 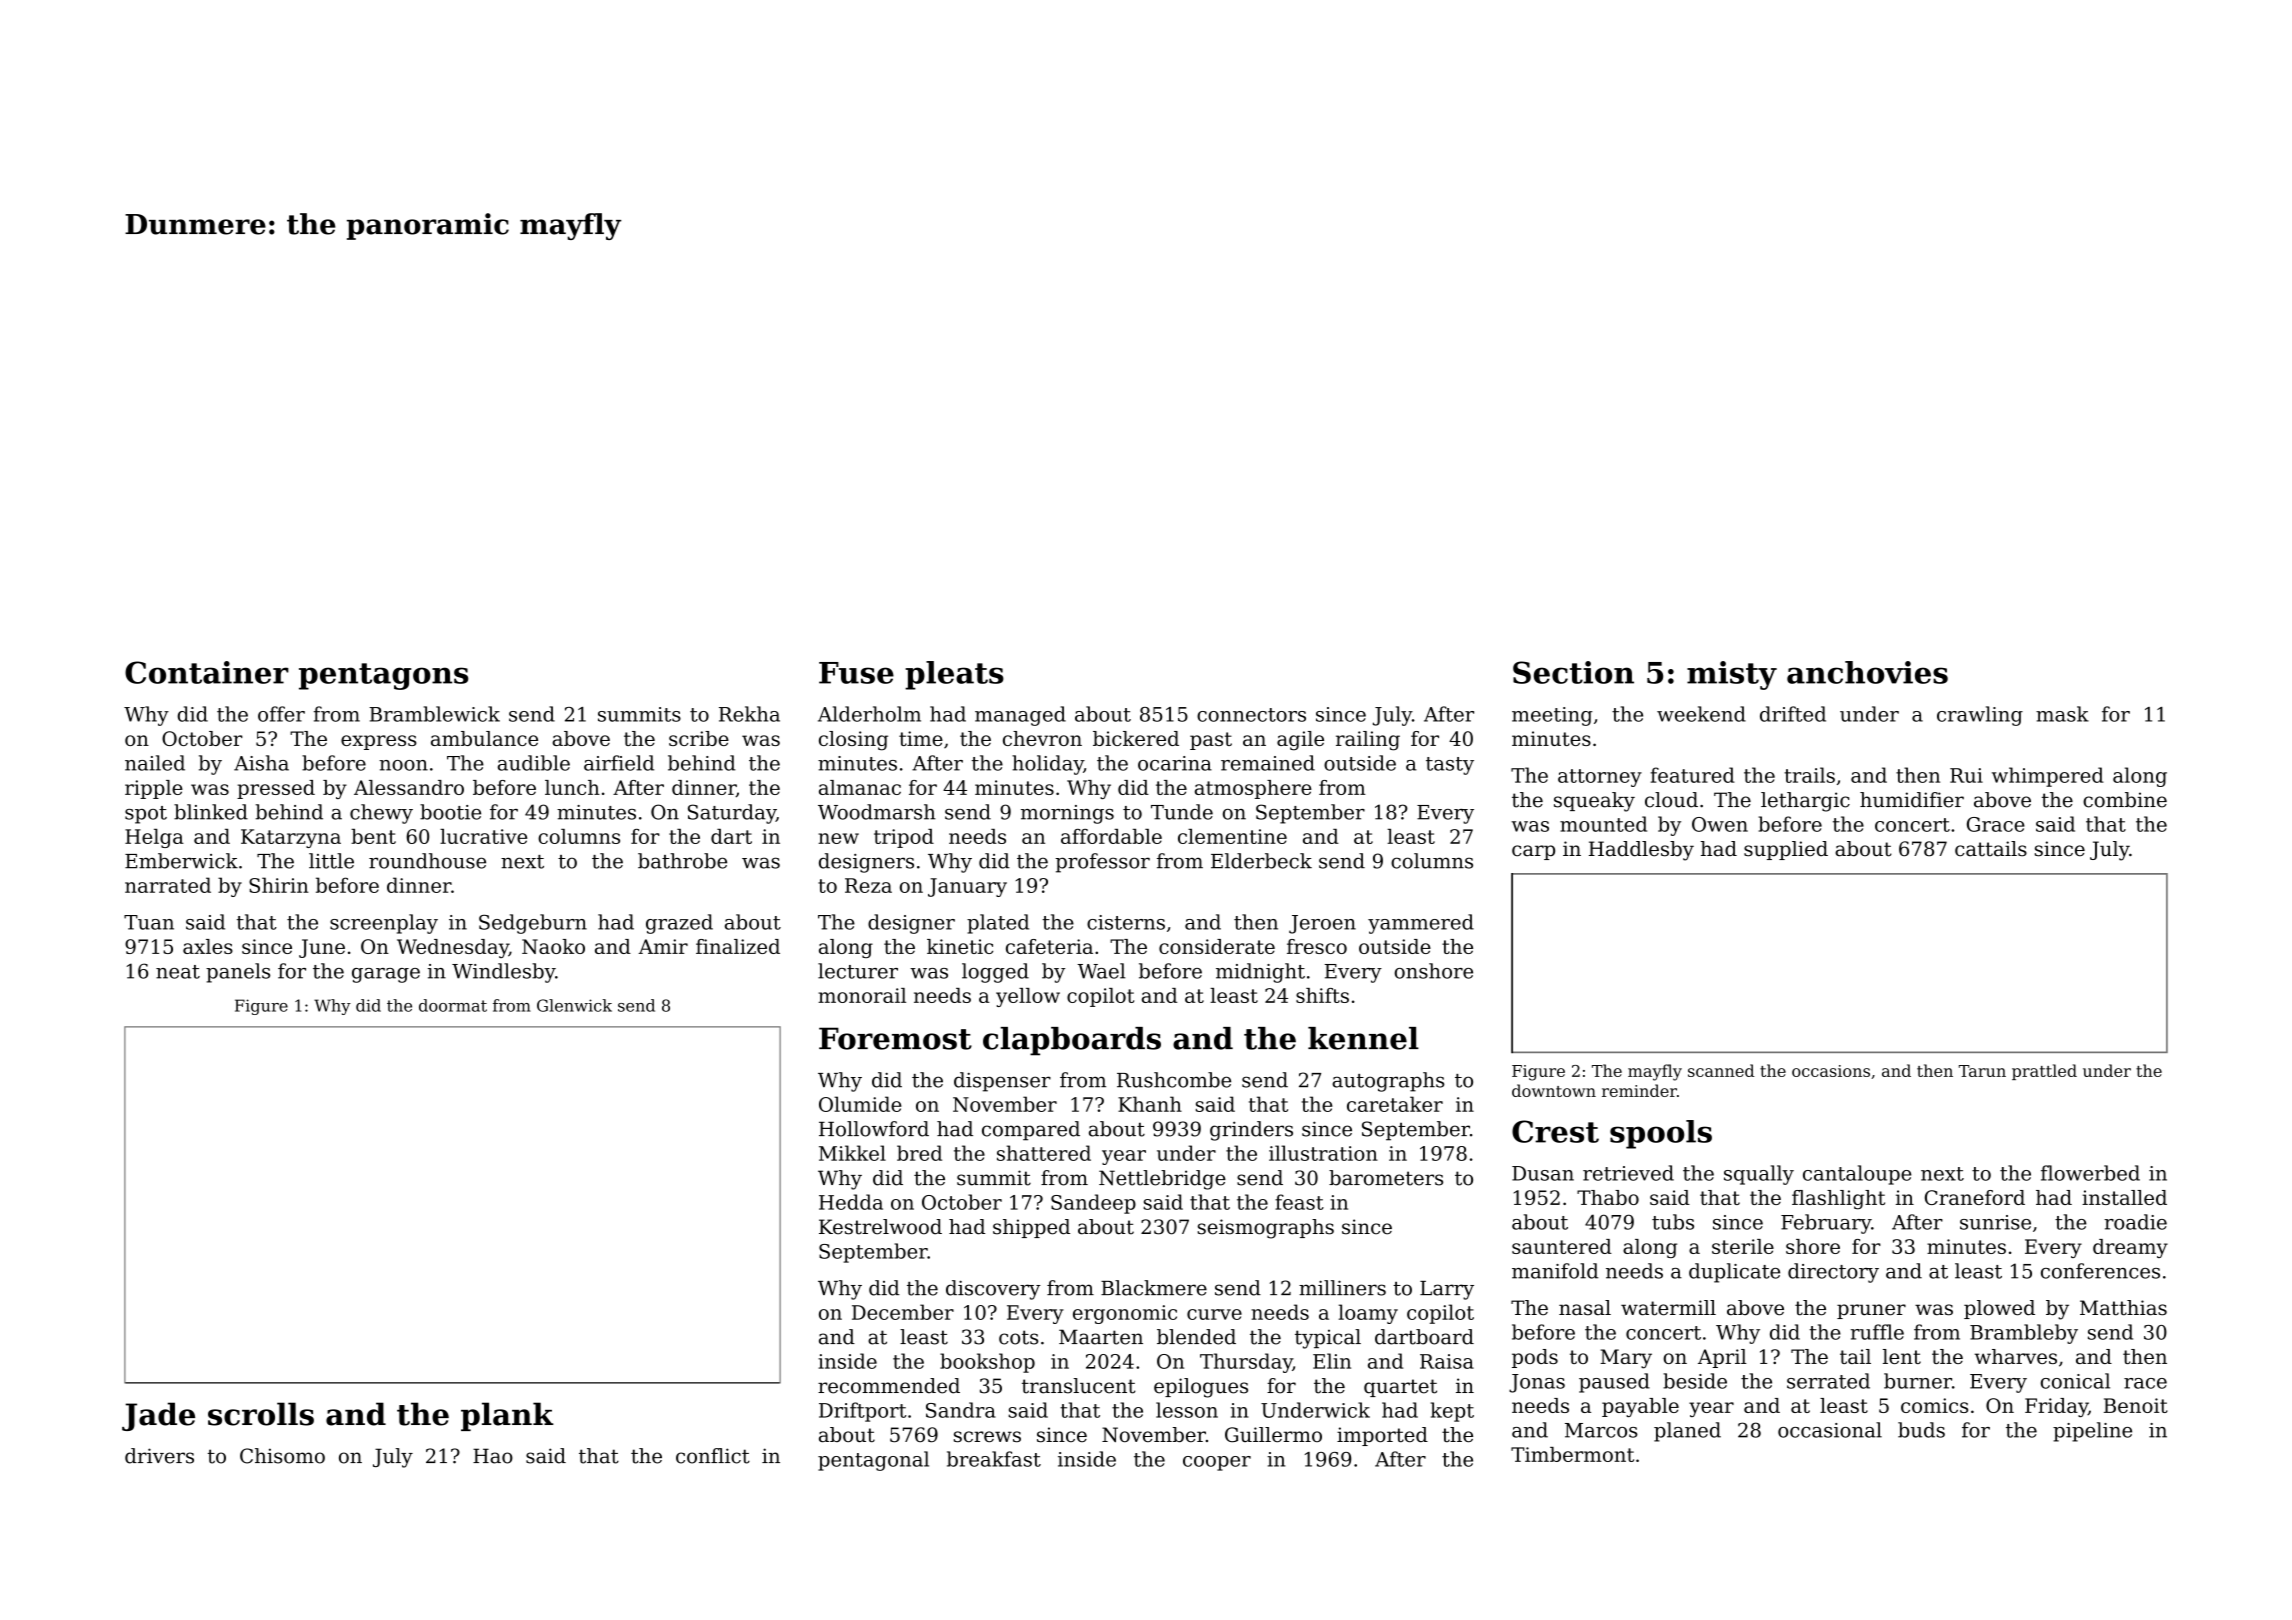 I want to click on anchovies, so click(x=1867, y=672).
